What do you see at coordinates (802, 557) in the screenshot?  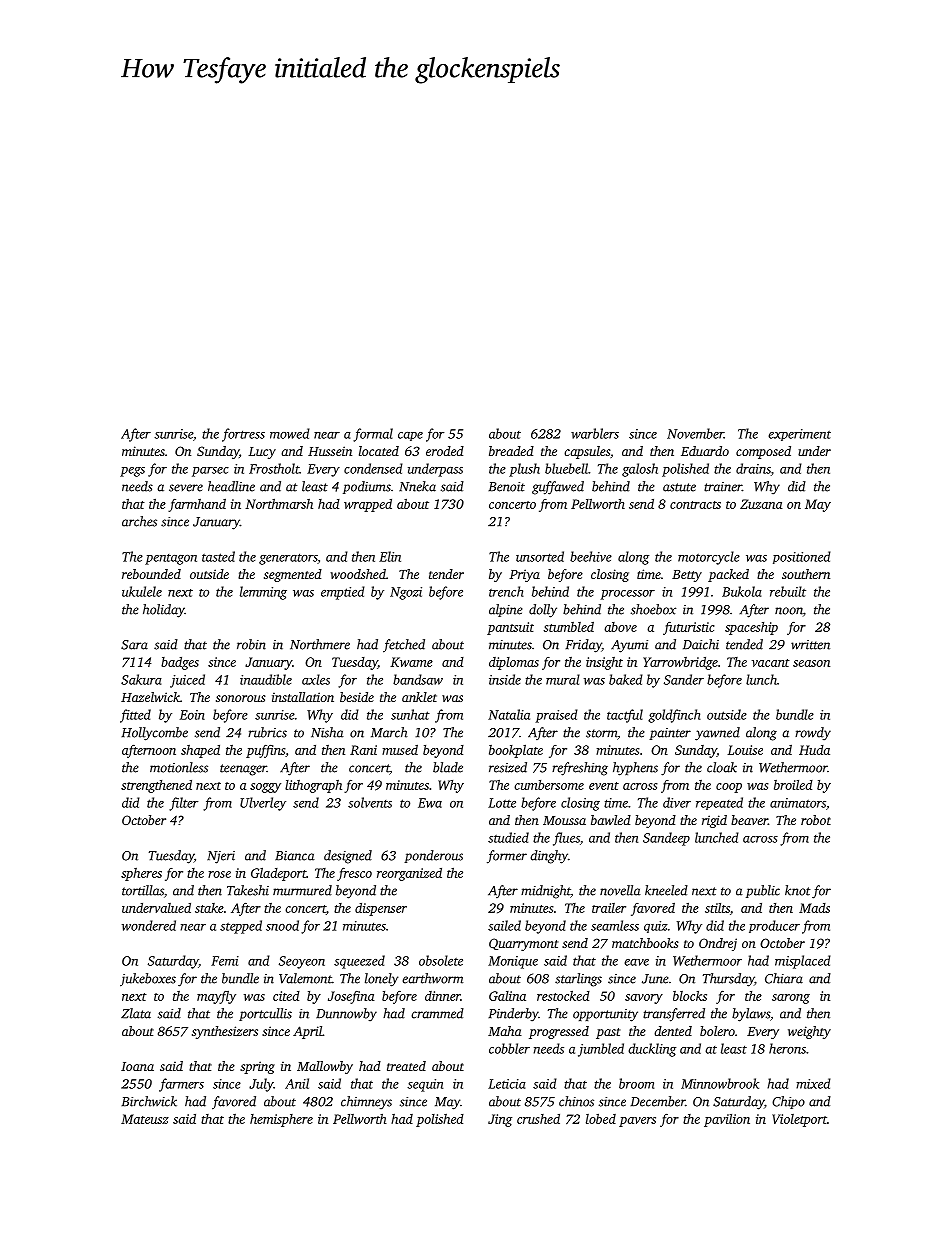 I see `positioned` at bounding box center [802, 557].
